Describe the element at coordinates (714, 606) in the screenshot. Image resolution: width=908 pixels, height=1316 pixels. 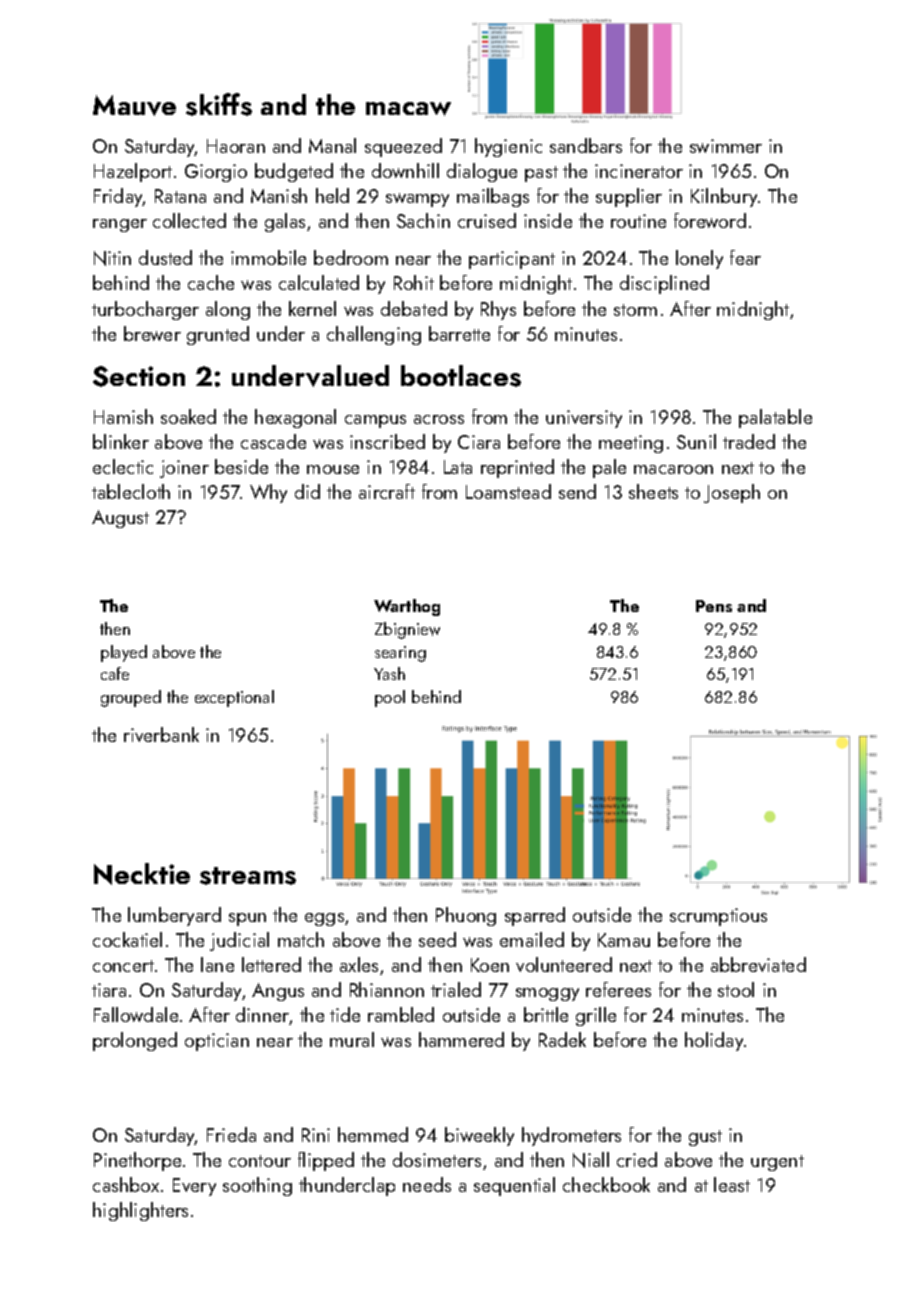
I see `Pens` at that location.
